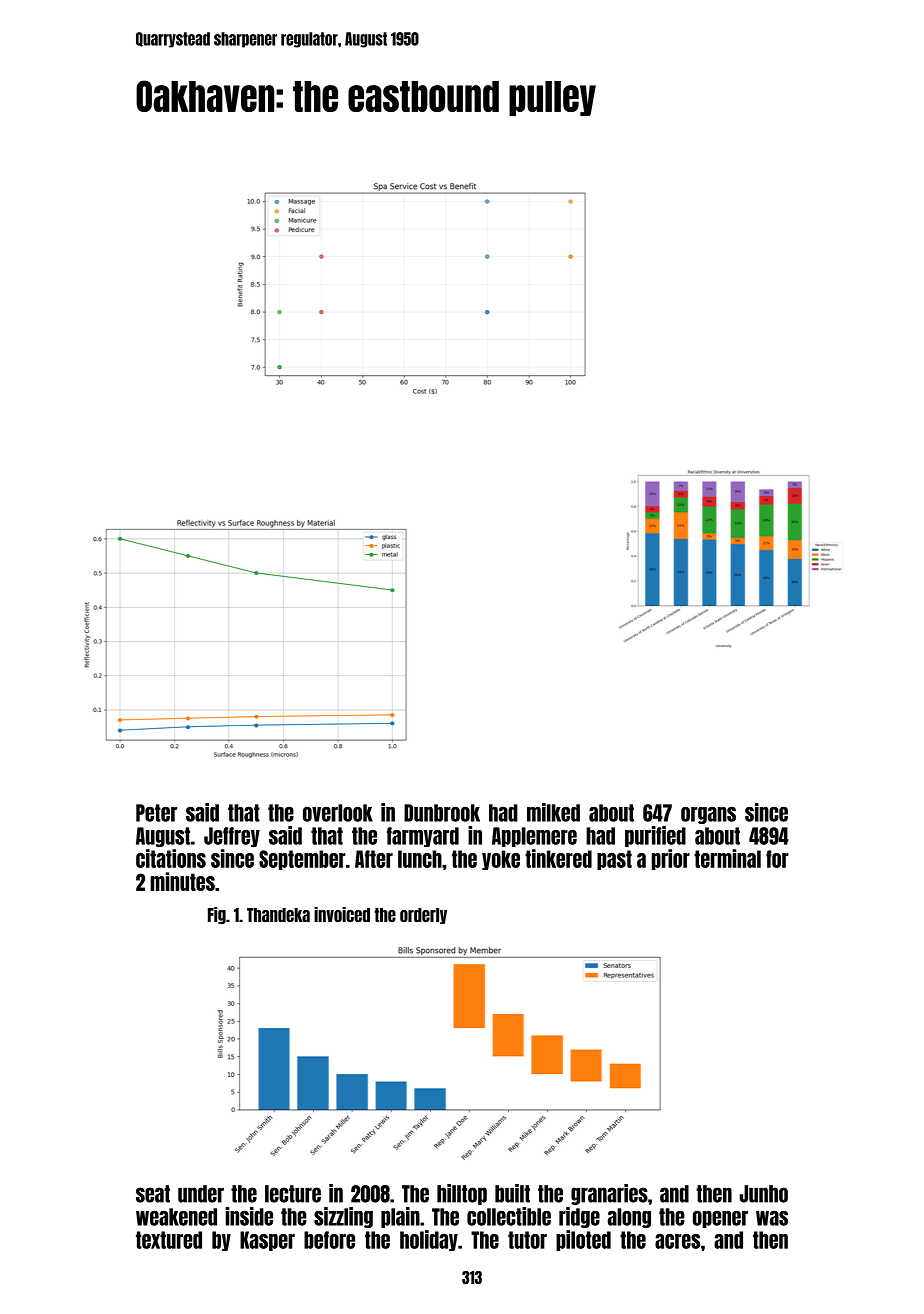 This image has width=924, height=1314. Describe the element at coordinates (512, 1193) in the image. I see `built` at that location.
